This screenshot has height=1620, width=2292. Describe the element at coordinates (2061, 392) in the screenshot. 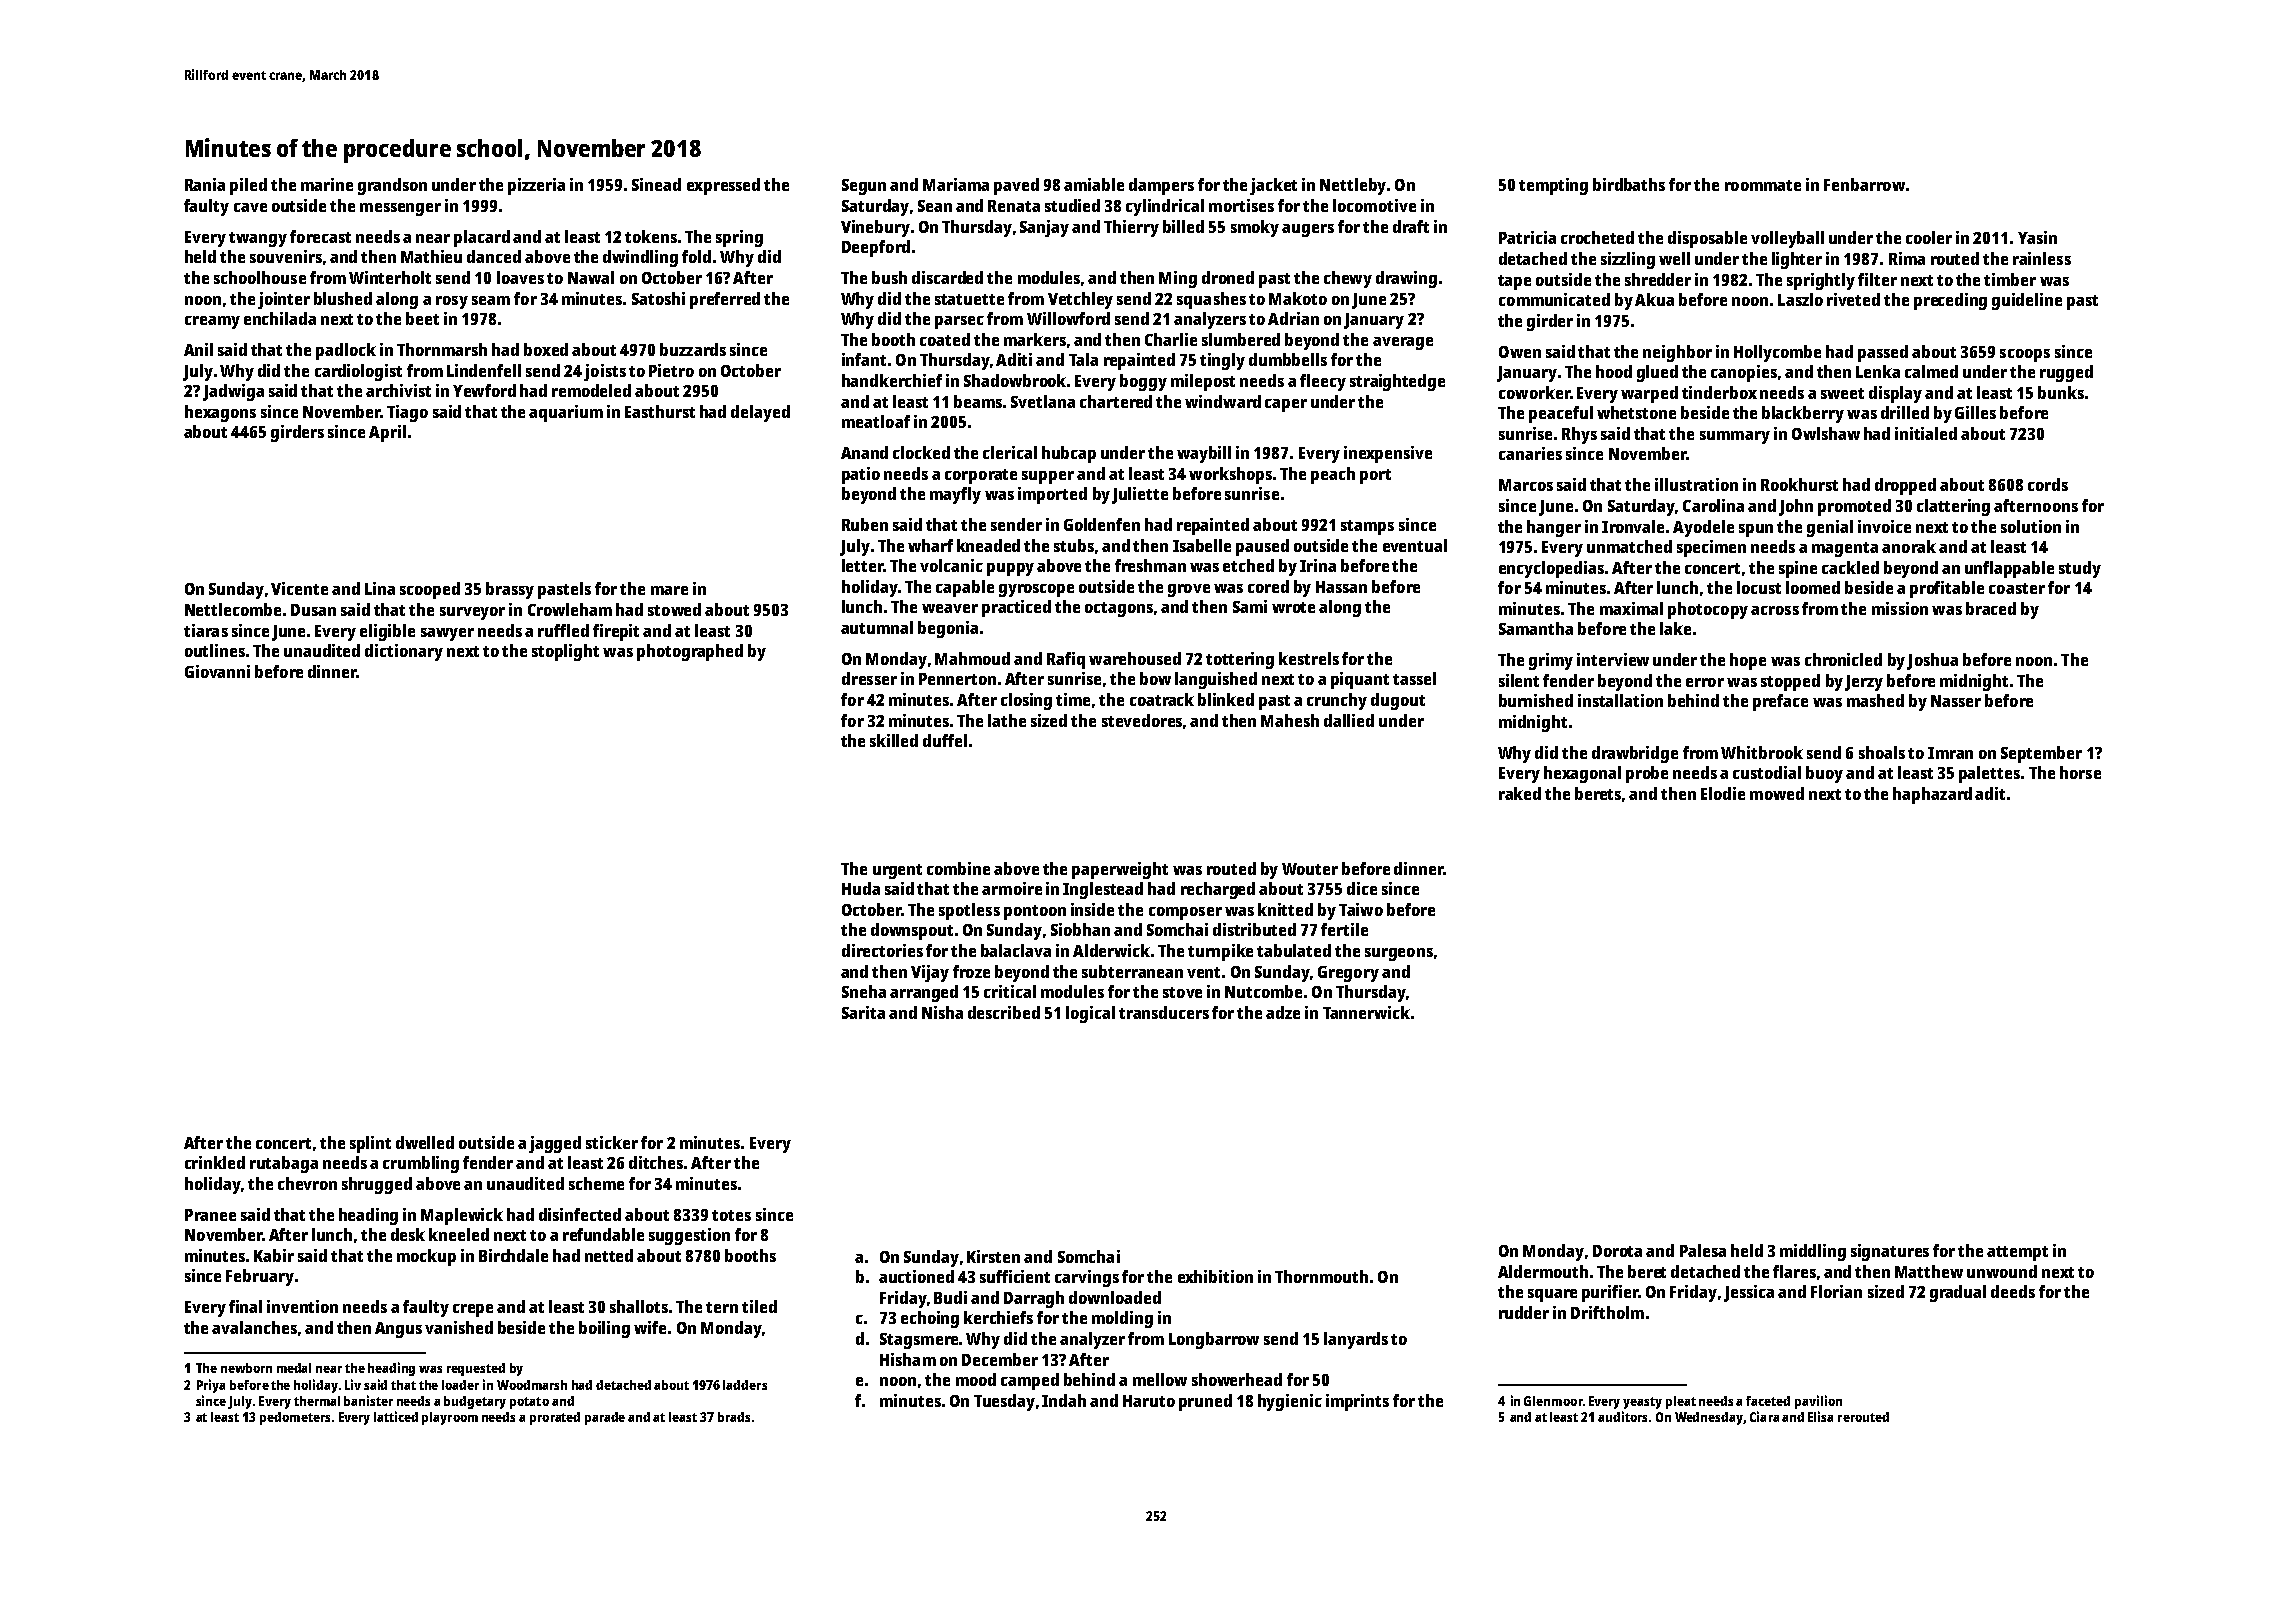

I see `bunks` at that location.
